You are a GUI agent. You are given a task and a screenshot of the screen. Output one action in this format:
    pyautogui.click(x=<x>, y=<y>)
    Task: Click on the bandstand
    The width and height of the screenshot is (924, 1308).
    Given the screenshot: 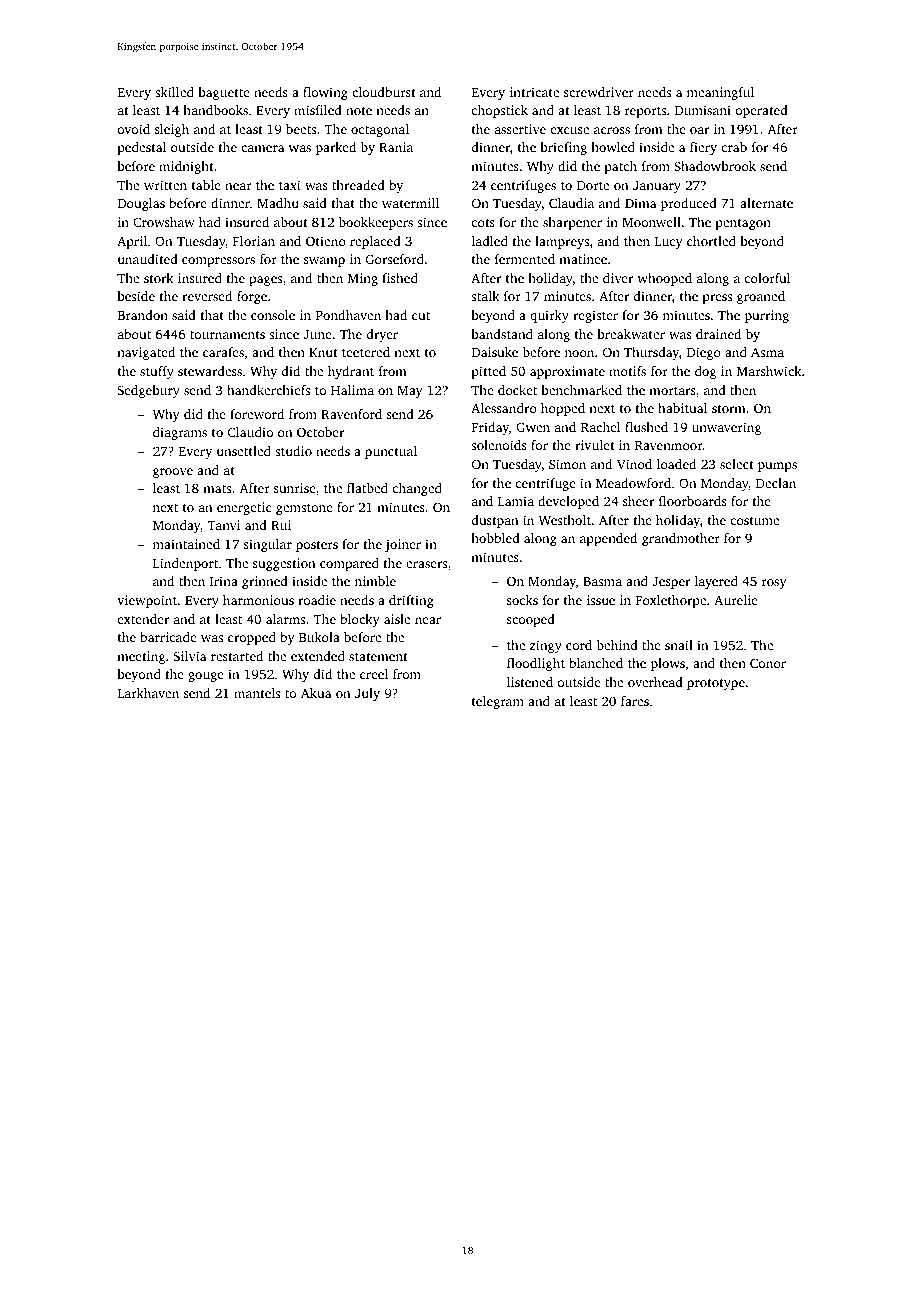 What is the action you would take?
    pyautogui.click(x=502, y=334)
